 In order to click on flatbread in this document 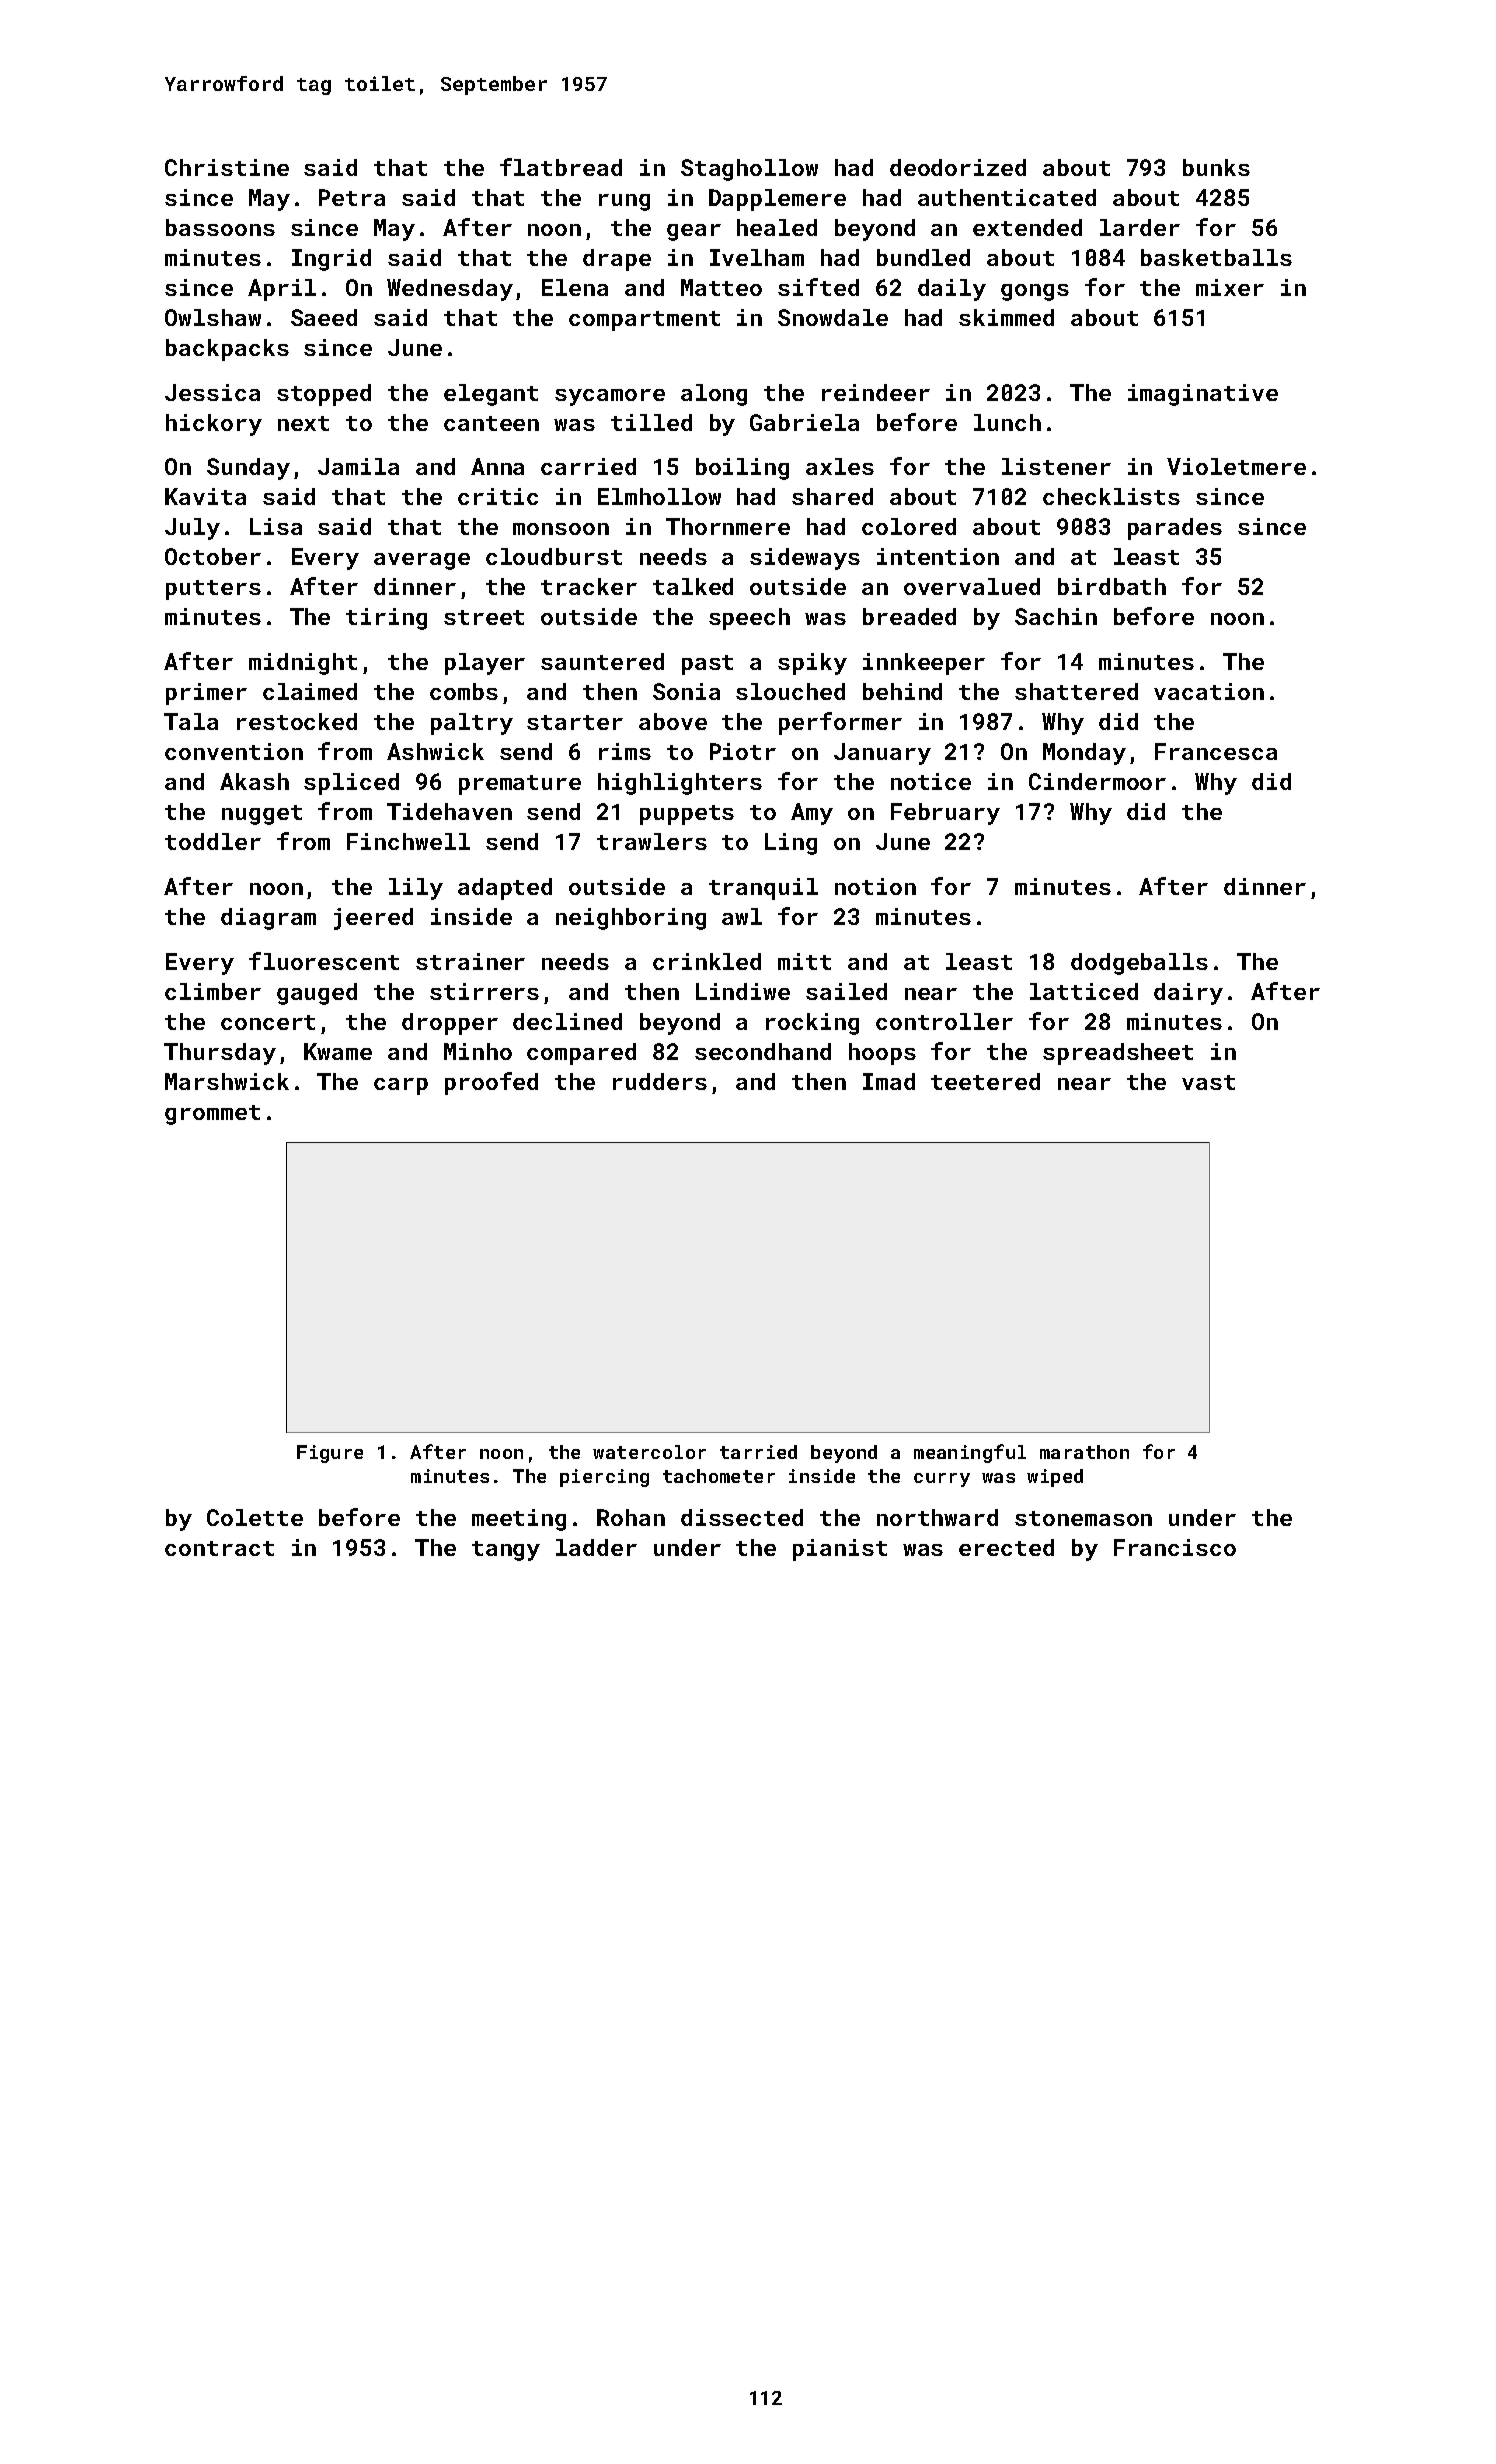, I will do `click(561, 167)`.
